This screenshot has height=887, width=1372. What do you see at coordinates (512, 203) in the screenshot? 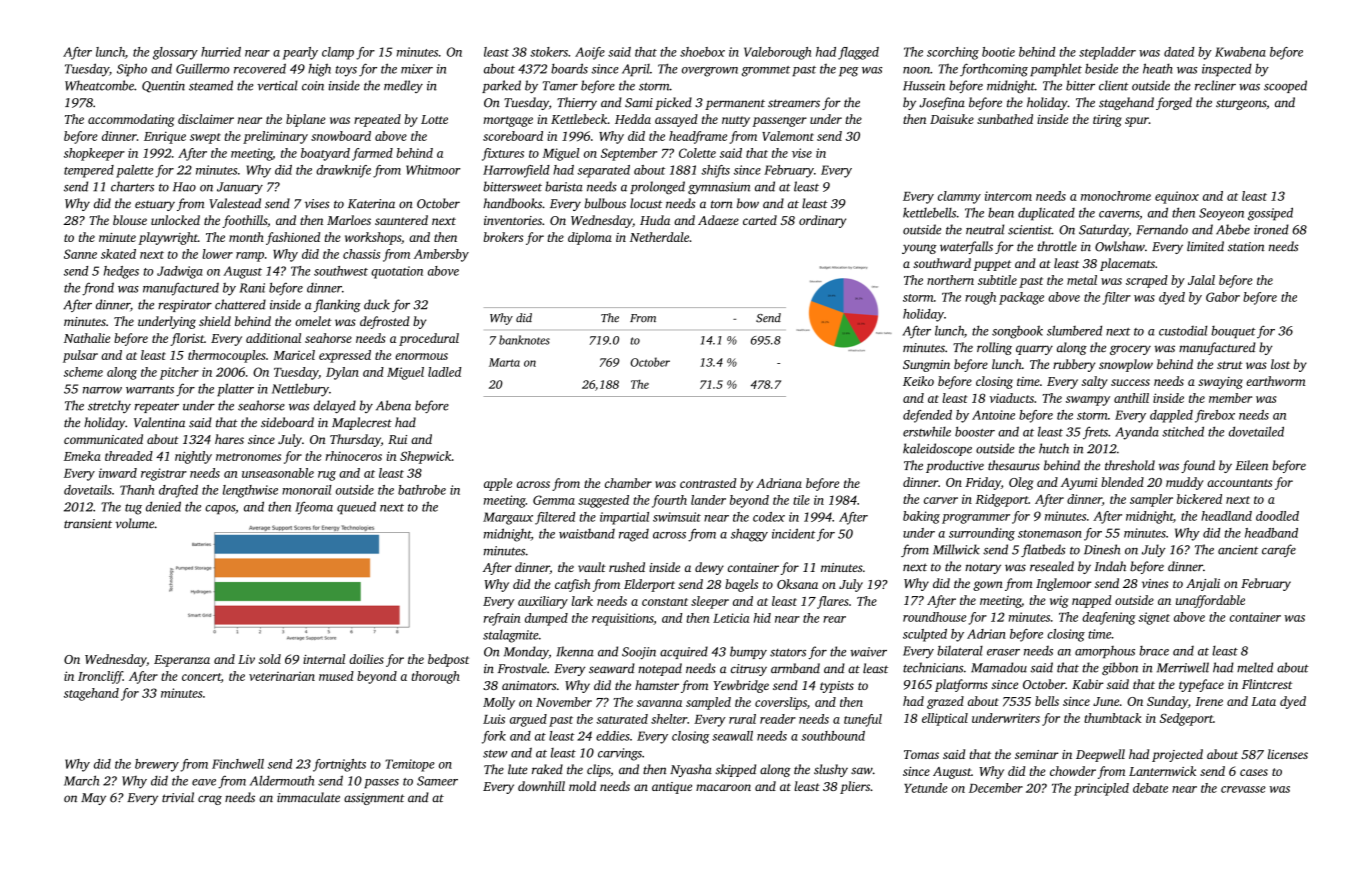
I see `handbooks` at bounding box center [512, 203].
